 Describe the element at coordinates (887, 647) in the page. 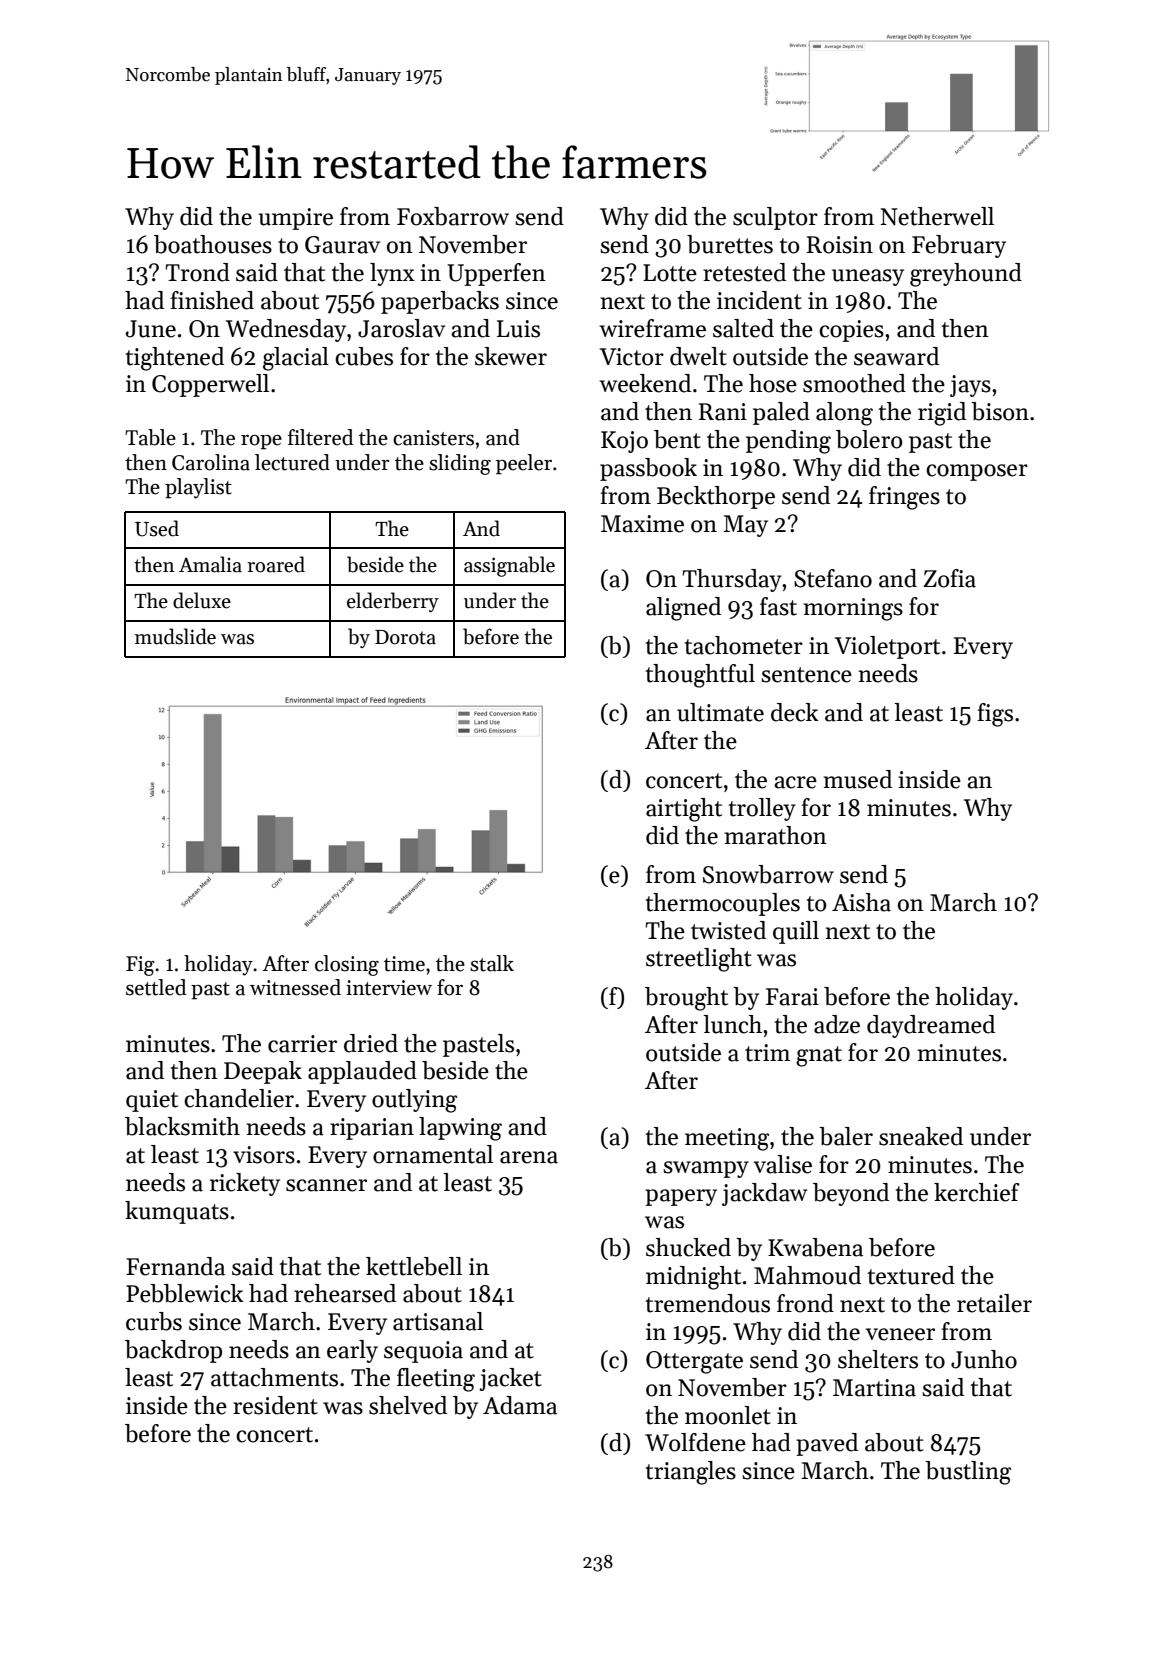

I see `Violetport` at that location.
